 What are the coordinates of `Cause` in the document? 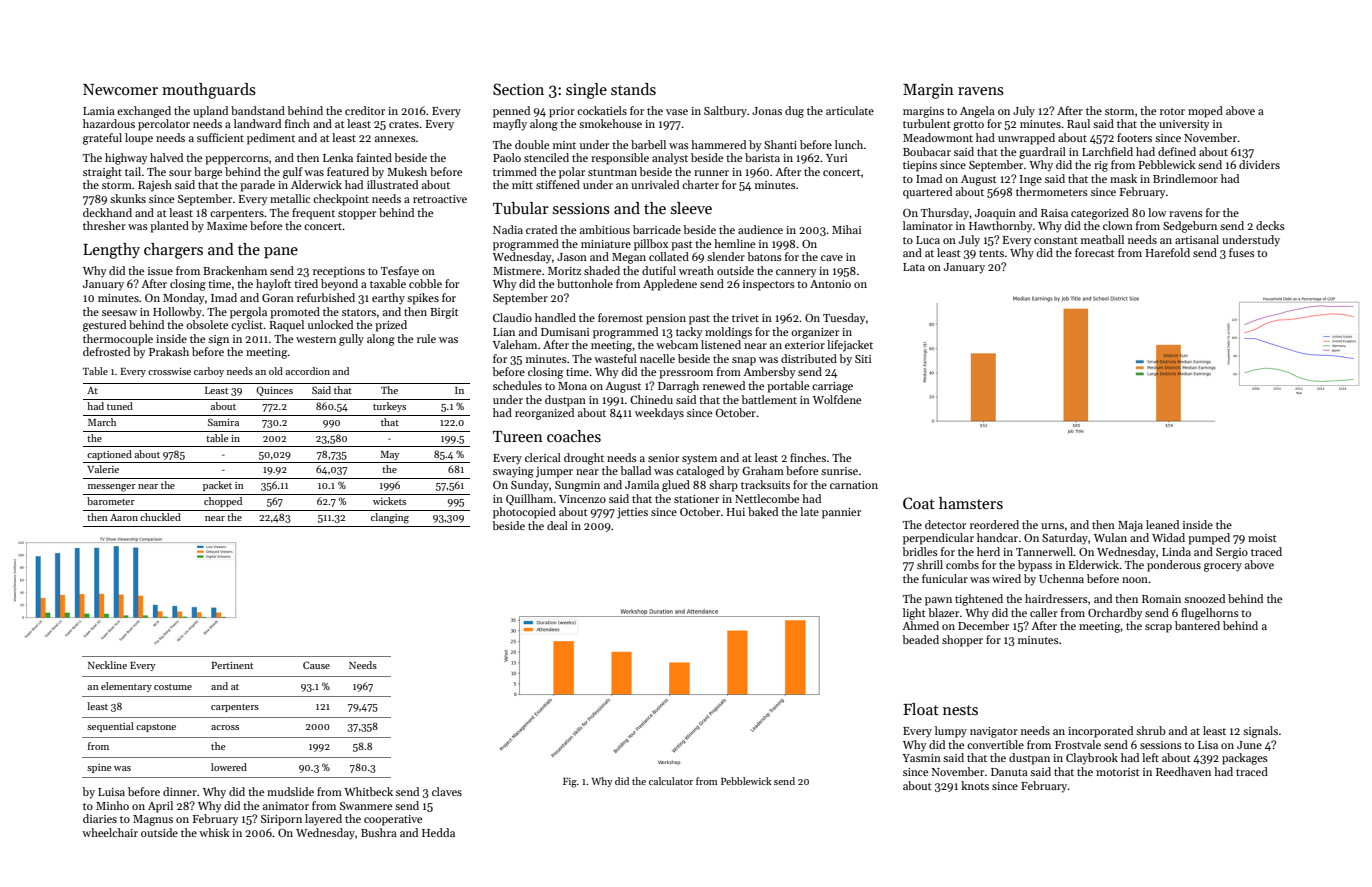 It's located at (316, 665).
